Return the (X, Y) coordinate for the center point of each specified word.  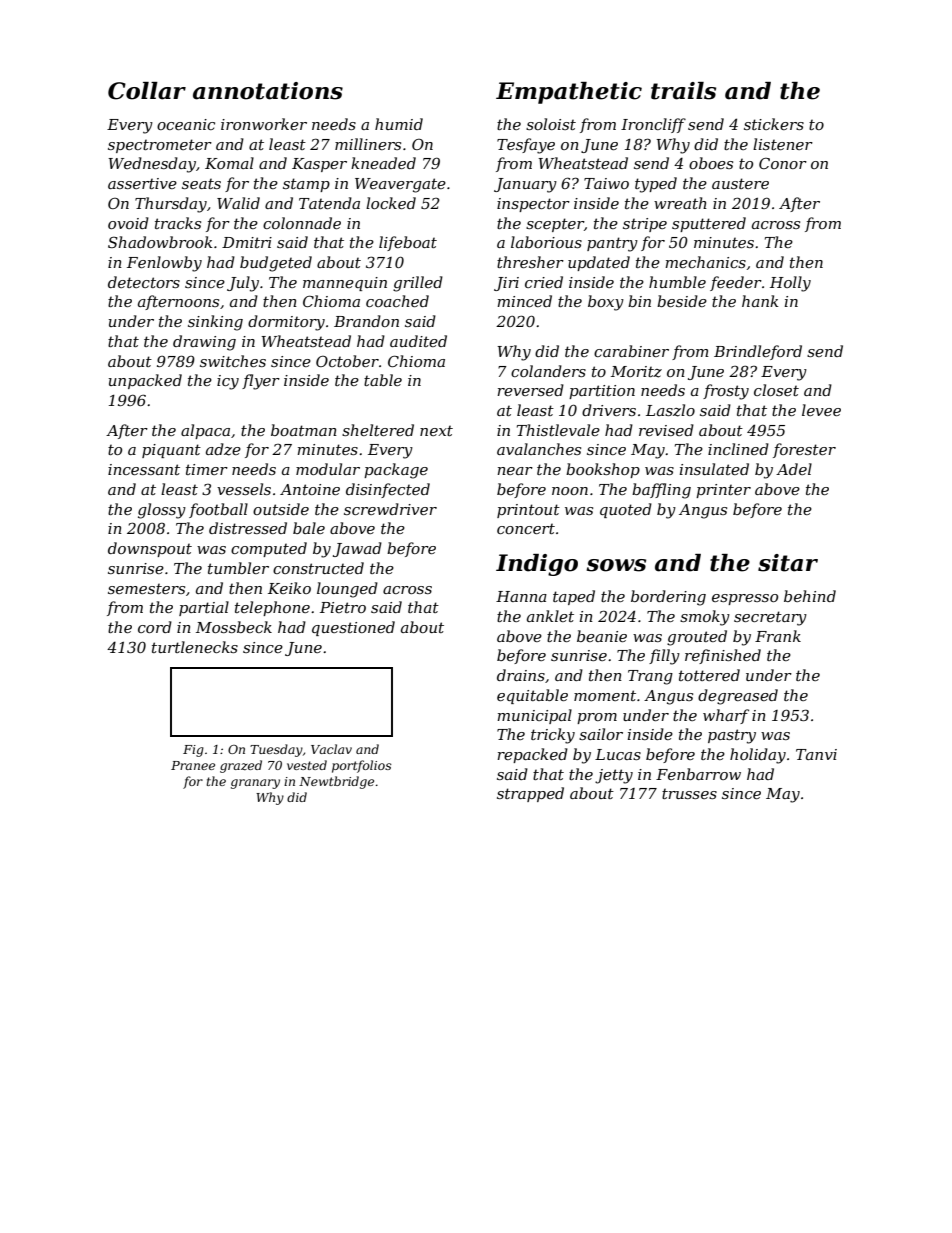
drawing (204, 343)
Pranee (193, 765)
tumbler (238, 568)
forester (804, 450)
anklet (550, 616)
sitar (788, 563)
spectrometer (160, 146)
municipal (534, 716)
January (525, 185)
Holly (790, 284)
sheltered (378, 430)
